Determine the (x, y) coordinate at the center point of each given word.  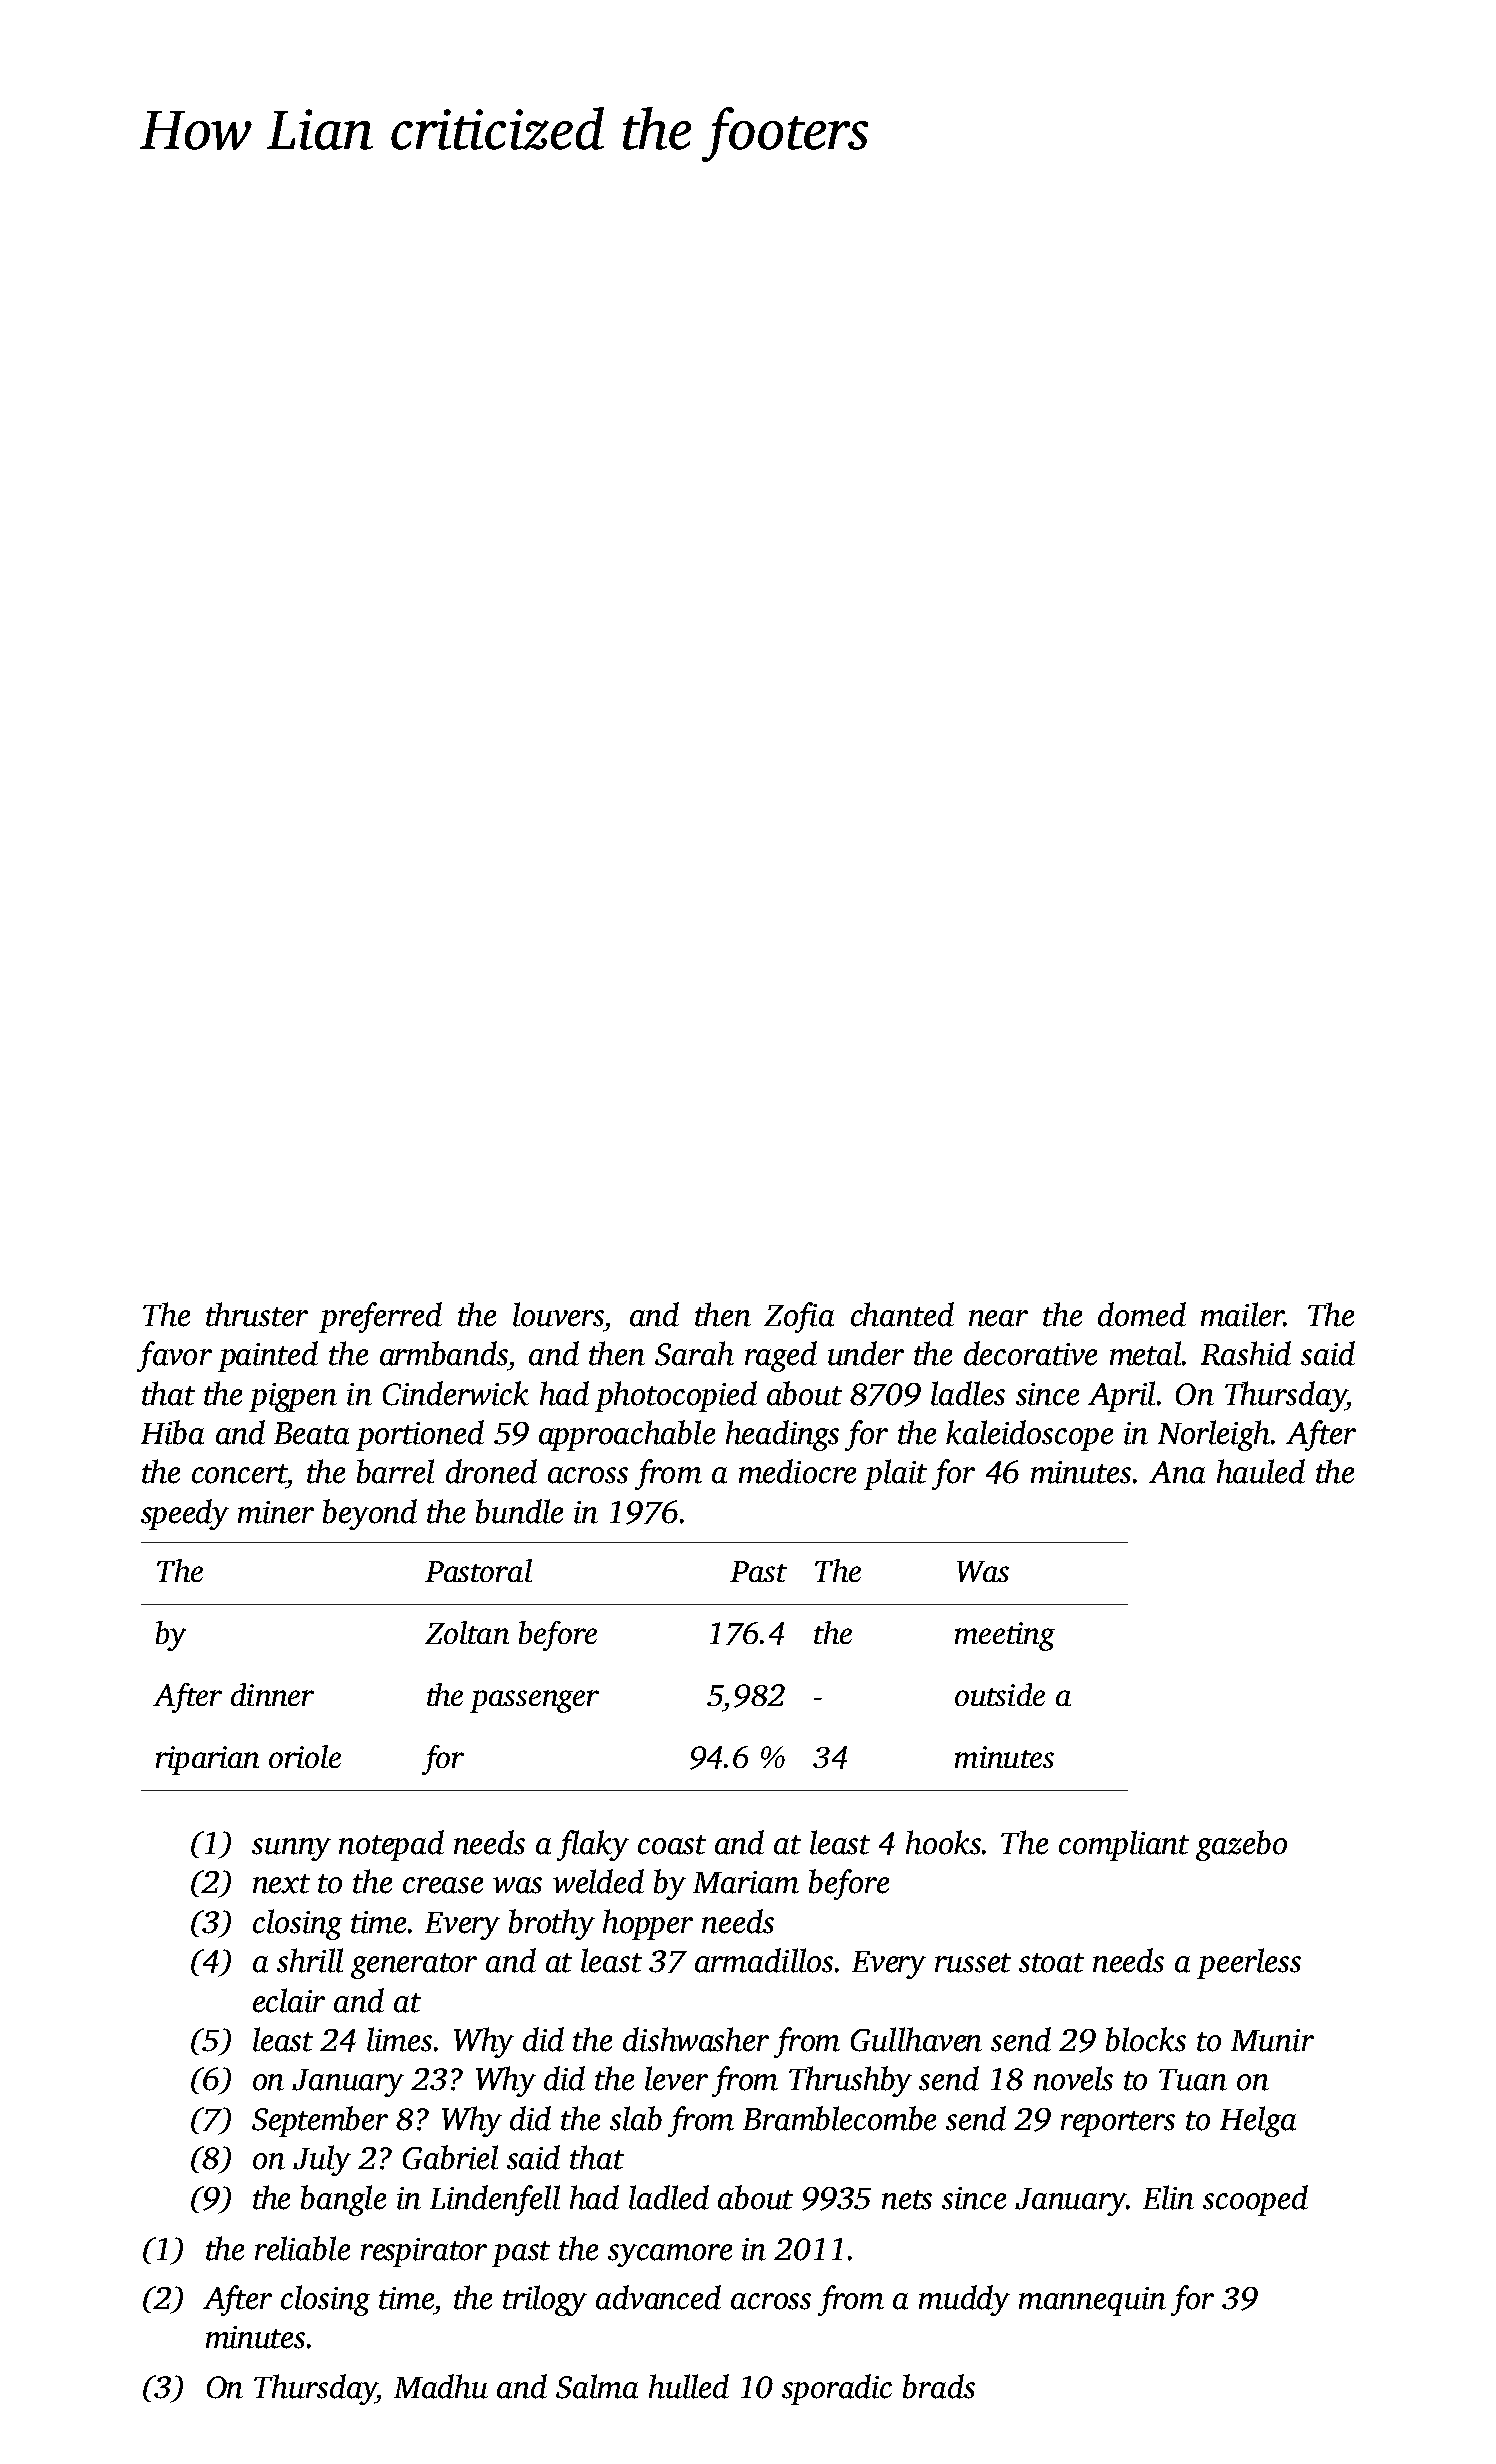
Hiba (172, 1432)
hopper (648, 1924)
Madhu (441, 2386)
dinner (272, 1694)
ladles (968, 1393)
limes (399, 2039)
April (1121, 1396)
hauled (1261, 1471)
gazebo (1241, 1845)
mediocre (797, 1471)
